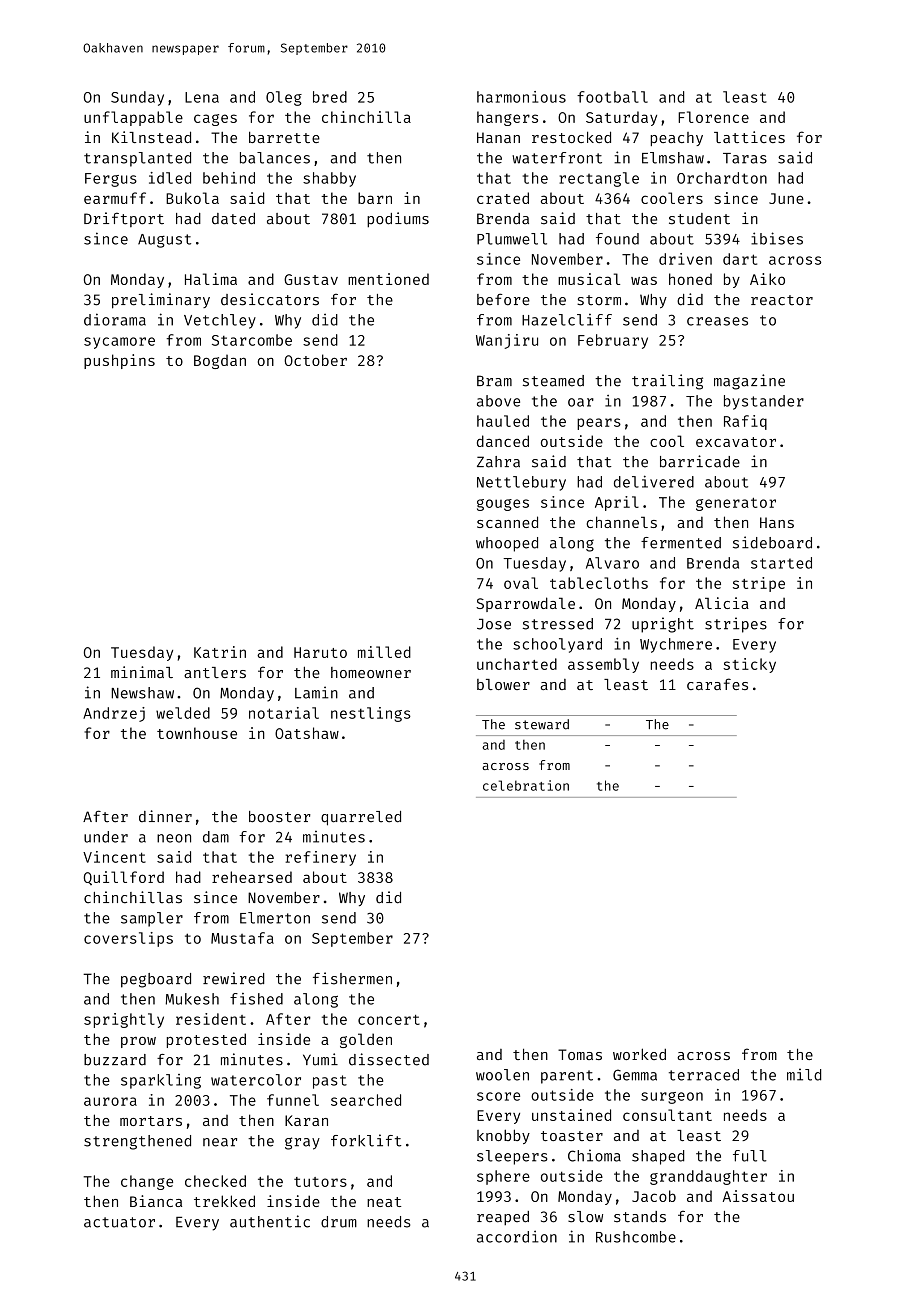  I want to click on Halima, so click(211, 279).
